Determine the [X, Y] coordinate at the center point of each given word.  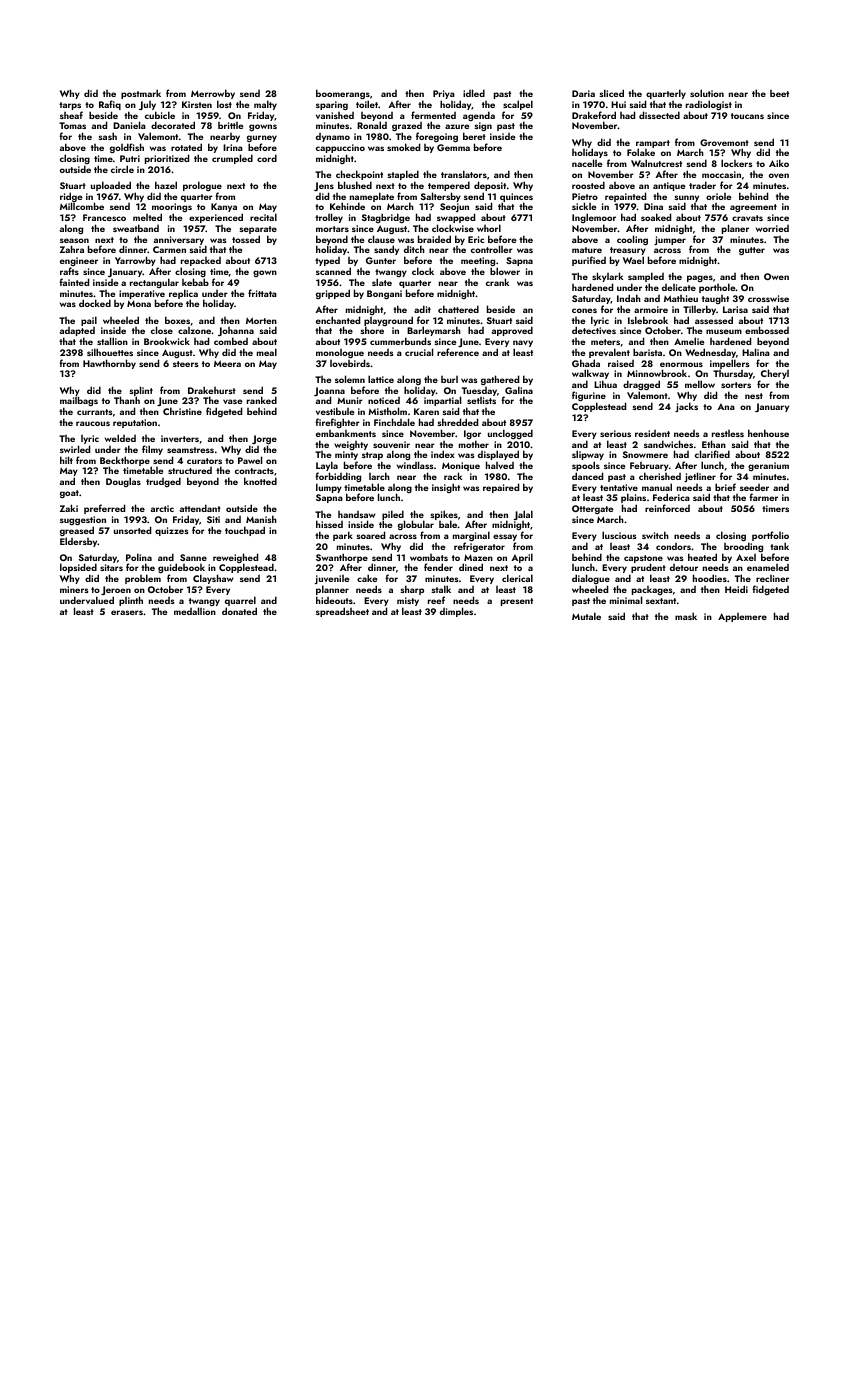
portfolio [770, 536]
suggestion [83, 520]
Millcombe [82, 206]
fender [438, 567]
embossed [767, 330]
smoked [403, 147]
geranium [768, 466]
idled [474, 93]
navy [523, 343]
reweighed [235, 558]
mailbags [79, 402]
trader [702, 185]
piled [393, 515]
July [147, 105]
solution [707, 93]
